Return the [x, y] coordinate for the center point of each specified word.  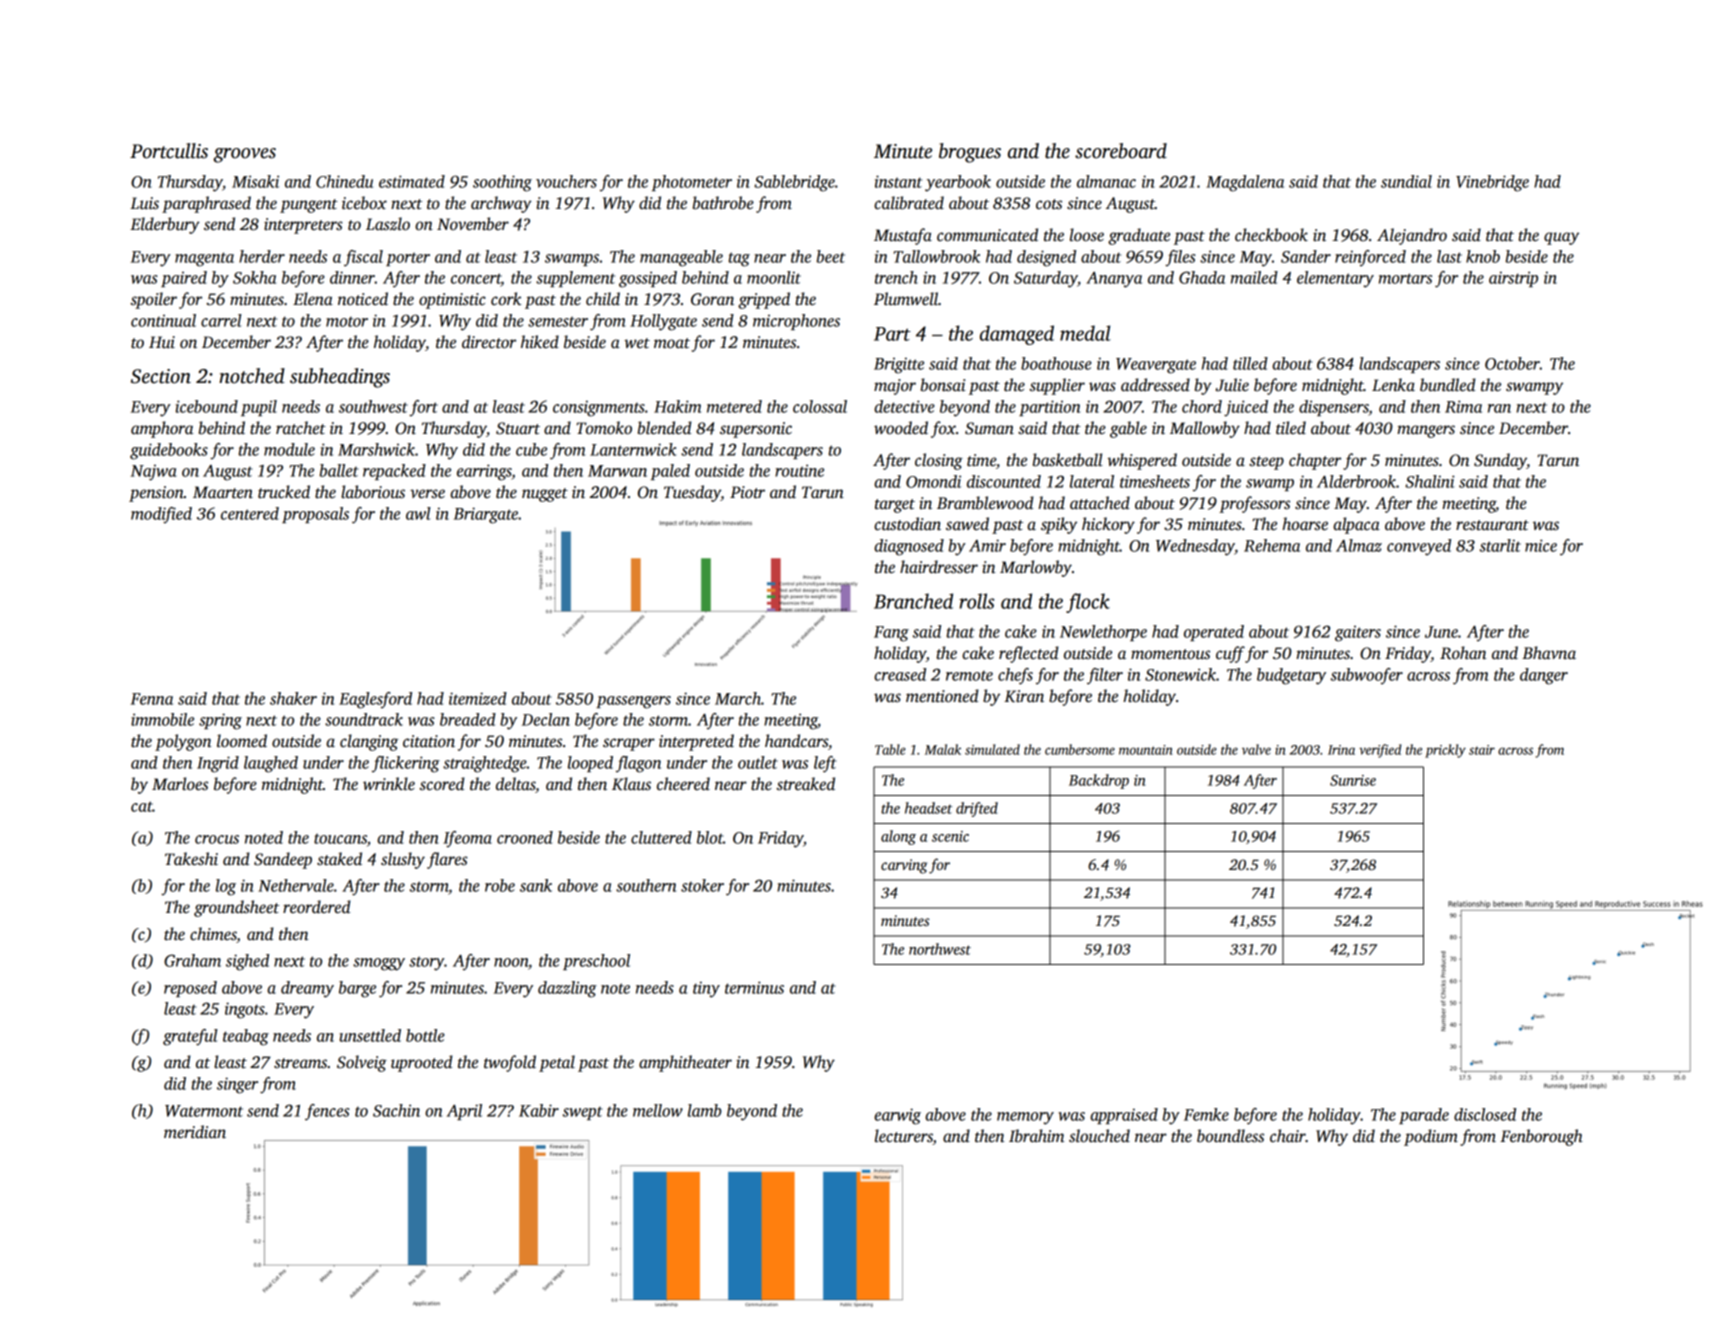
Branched [913, 601]
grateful [190, 1037]
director [489, 342]
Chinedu [344, 181]
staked [339, 859]
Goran [712, 299]
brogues [970, 153]
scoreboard [1121, 151]
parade [1424, 1116]
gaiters [1358, 634]
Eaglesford [375, 700]
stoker [702, 885]
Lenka [1393, 385]
